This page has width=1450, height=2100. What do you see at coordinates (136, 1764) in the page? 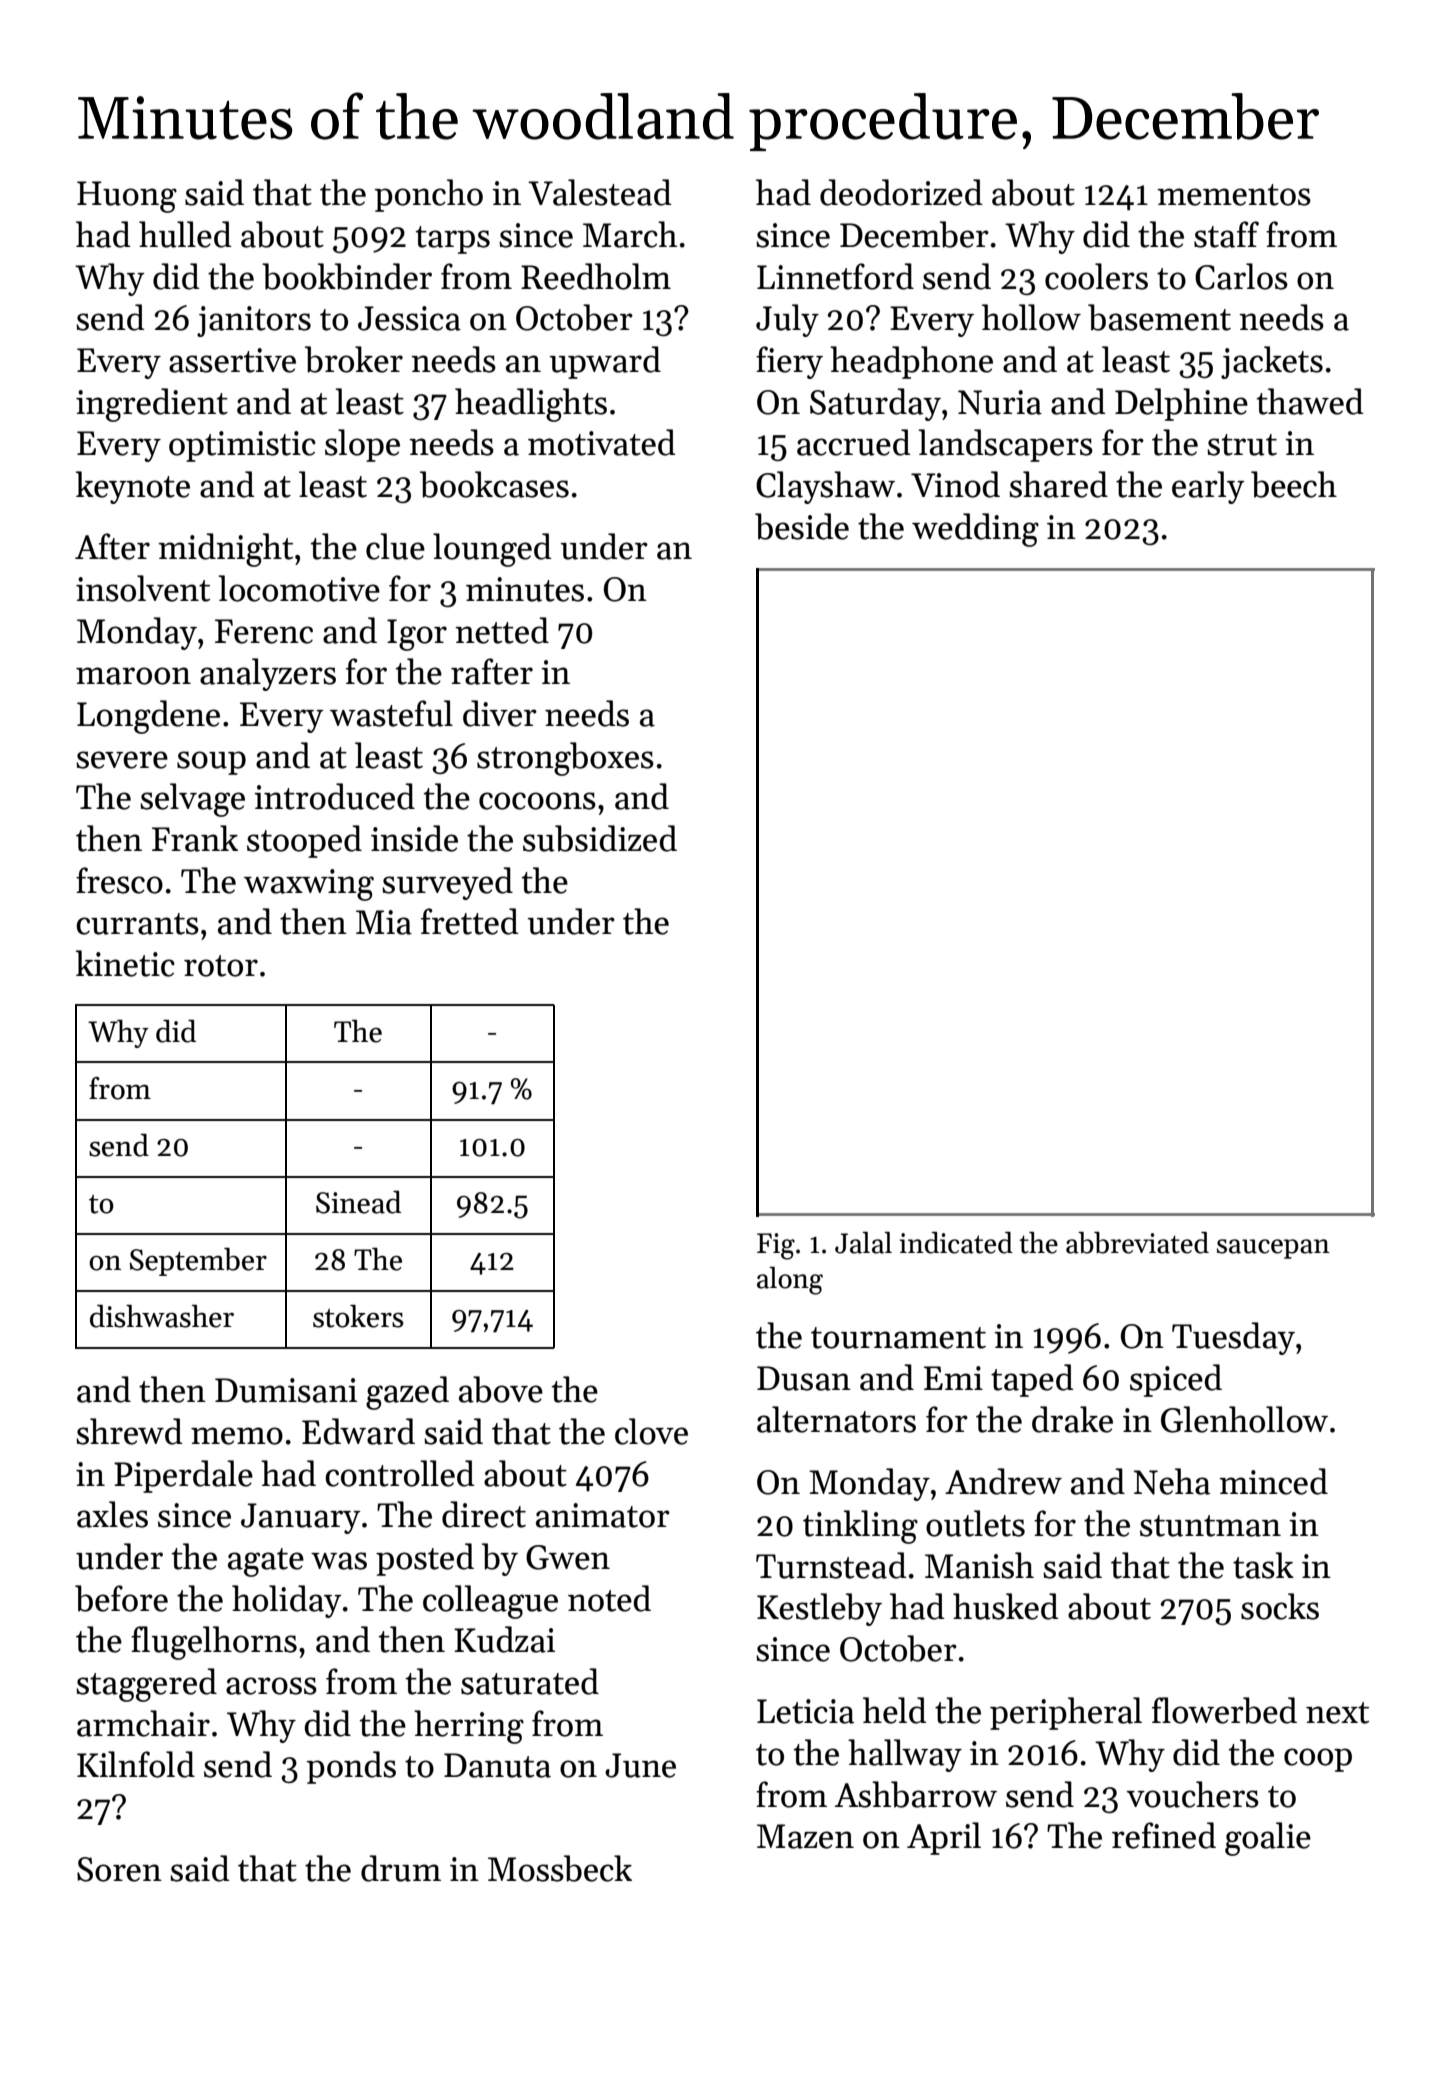
I see `Kilnfold` at bounding box center [136, 1764].
